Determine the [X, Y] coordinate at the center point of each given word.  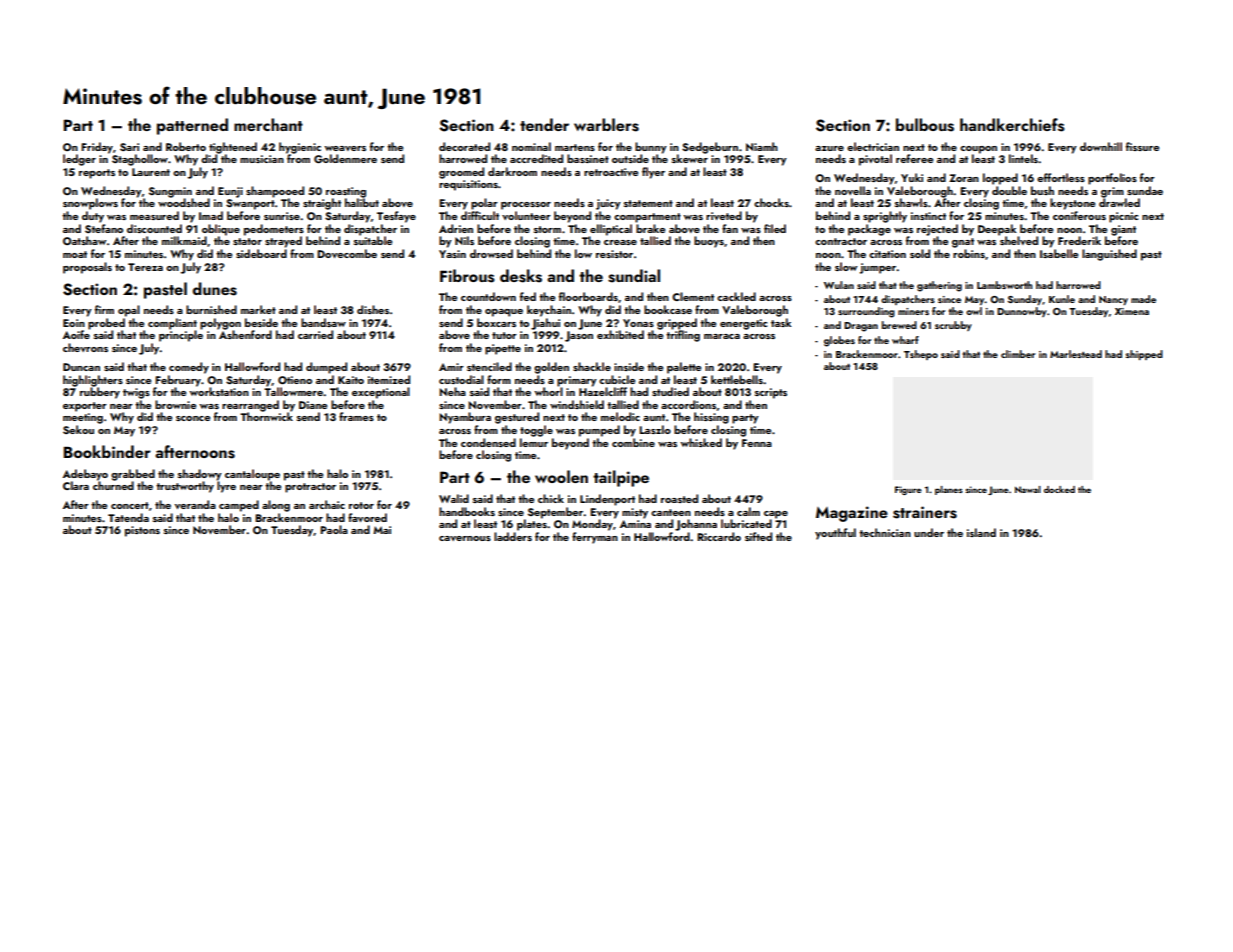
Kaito [351, 380]
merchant [268, 124]
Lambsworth [1004, 285]
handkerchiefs [1012, 125]
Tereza [145, 267]
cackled [736, 296]
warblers [606, 125]
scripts [771, 393]
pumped [599, 431]
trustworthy [185, 487]
